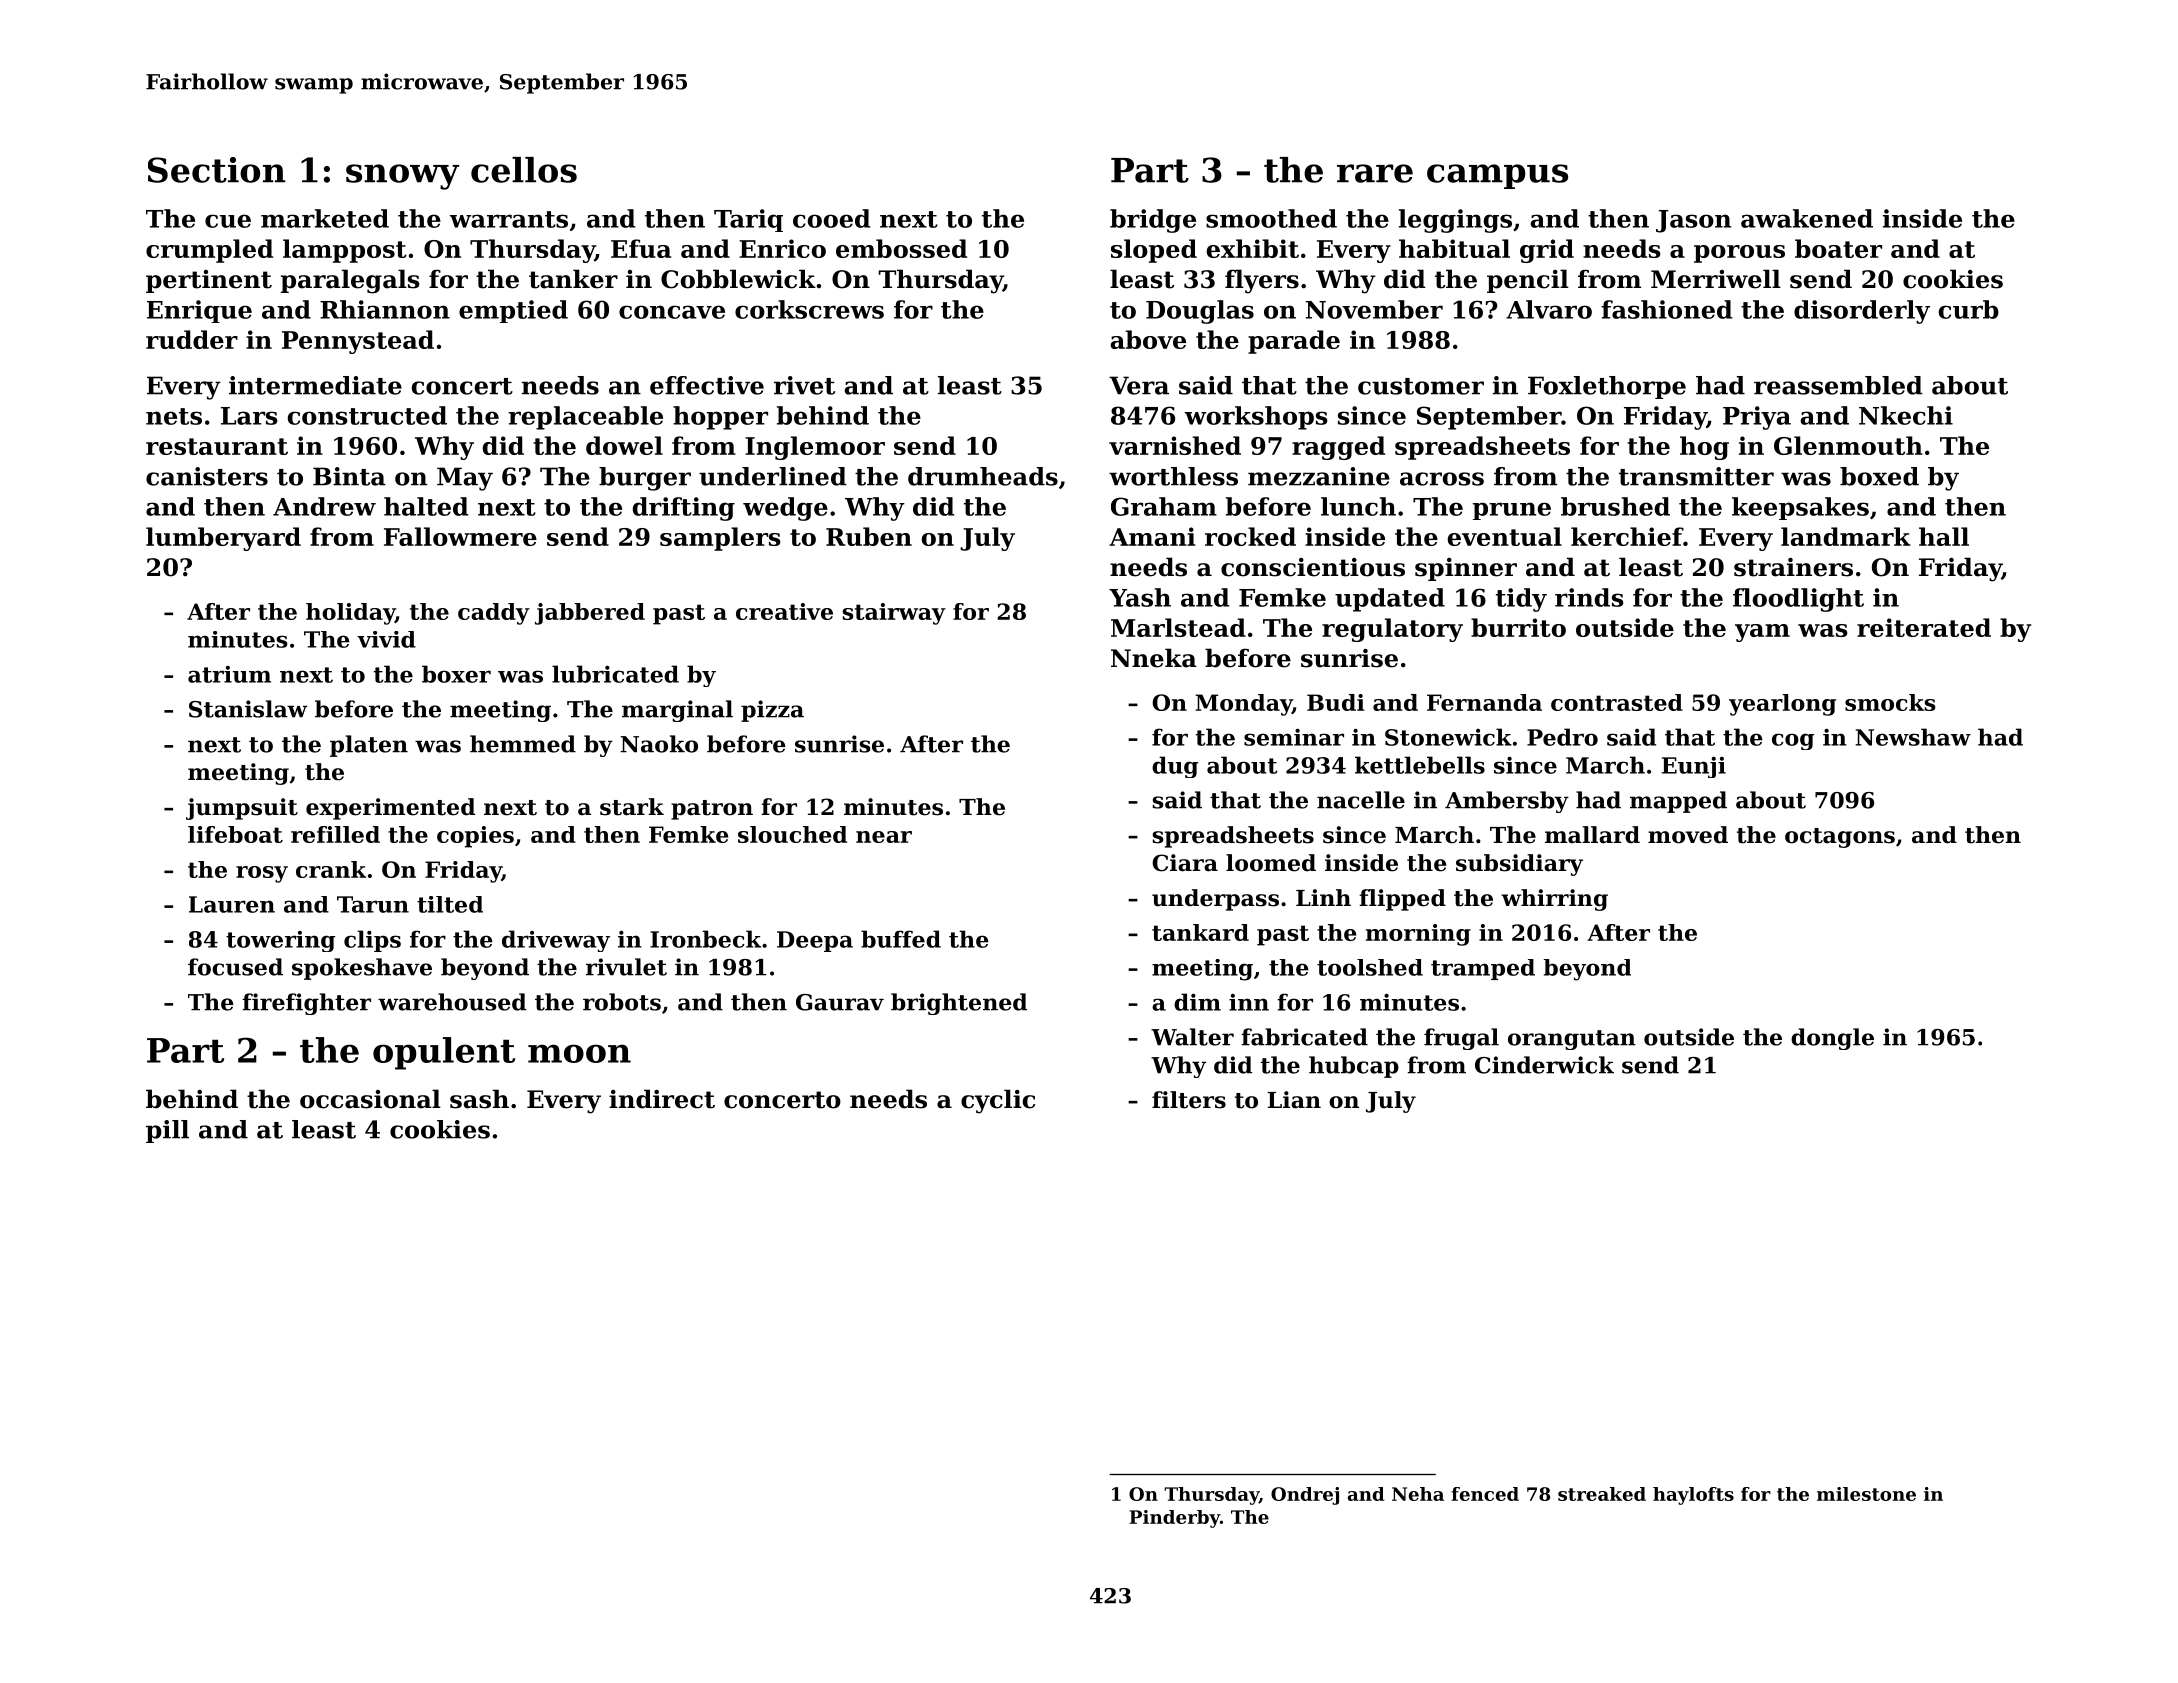 Image resolution: width=2178 pixels, height=1683 pixels. I want to click on Pinderby, so click(1174, 1519).
